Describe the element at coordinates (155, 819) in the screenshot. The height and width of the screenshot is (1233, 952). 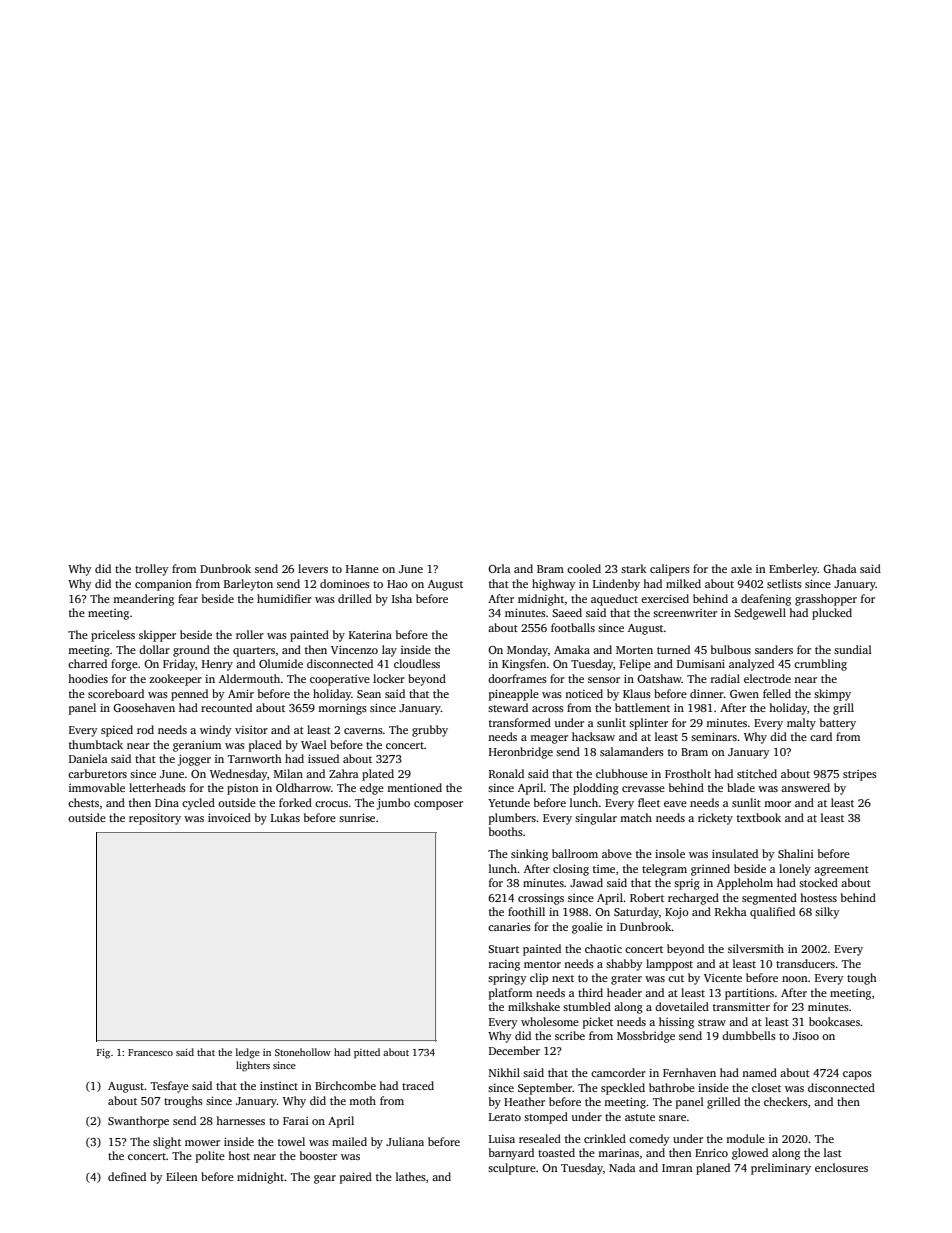
I see `repository` at that location.
